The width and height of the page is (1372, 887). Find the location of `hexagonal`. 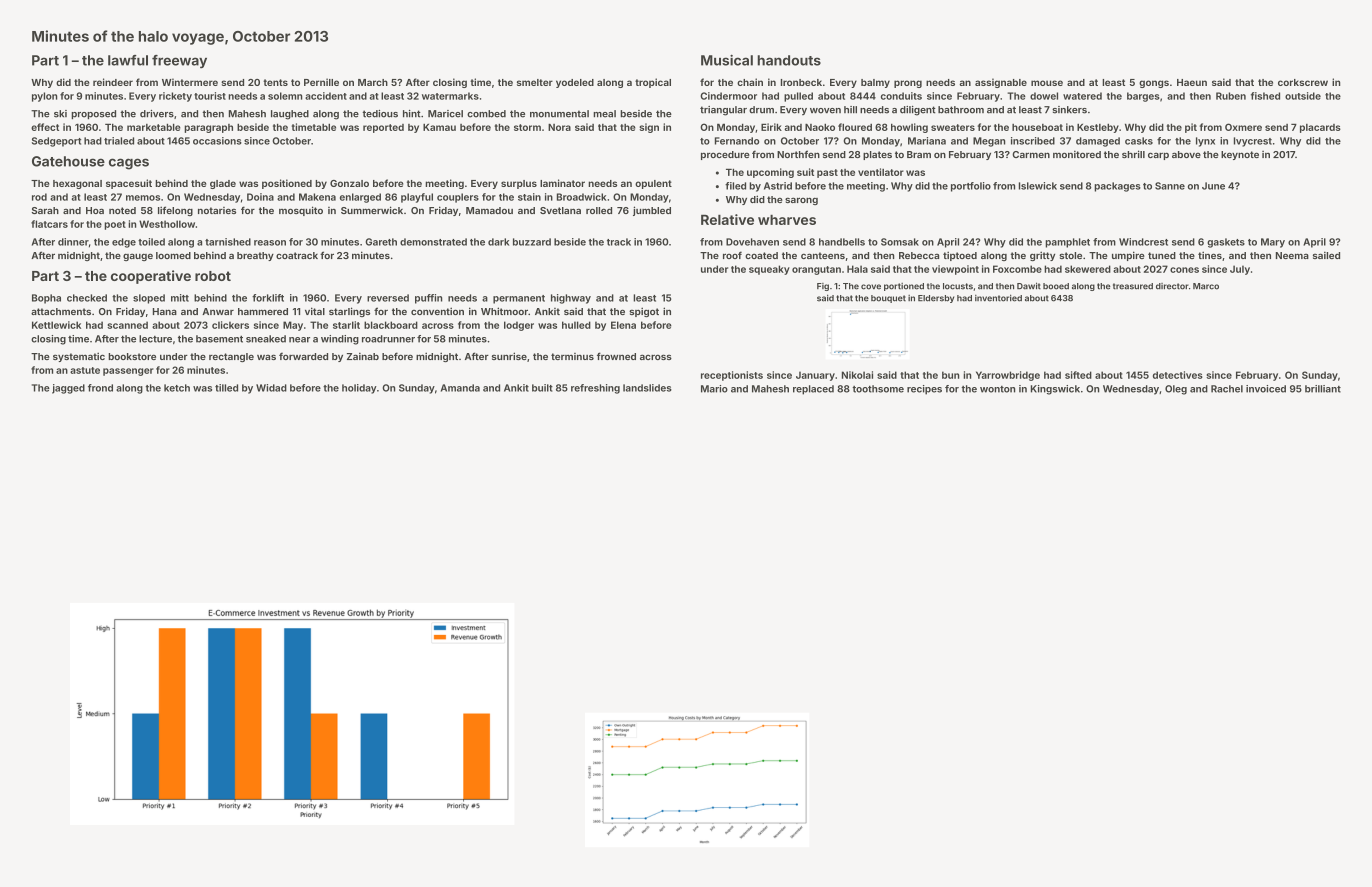

hexagonal is located at coordinates (77, 184).
